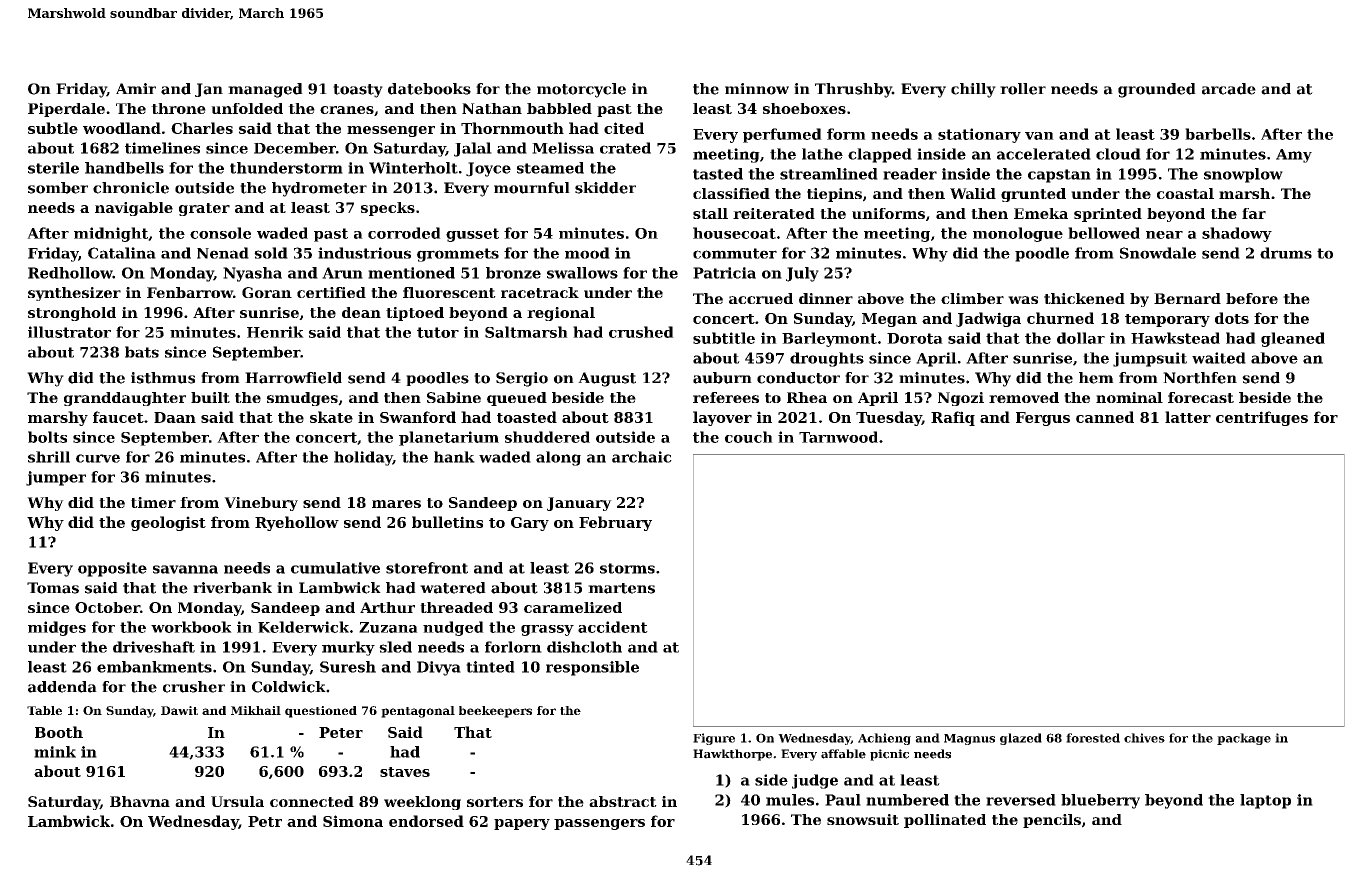 Image resolution: width=1372 pixels, height=887 pixels. I want to click on toasty, so click(358, 91).
